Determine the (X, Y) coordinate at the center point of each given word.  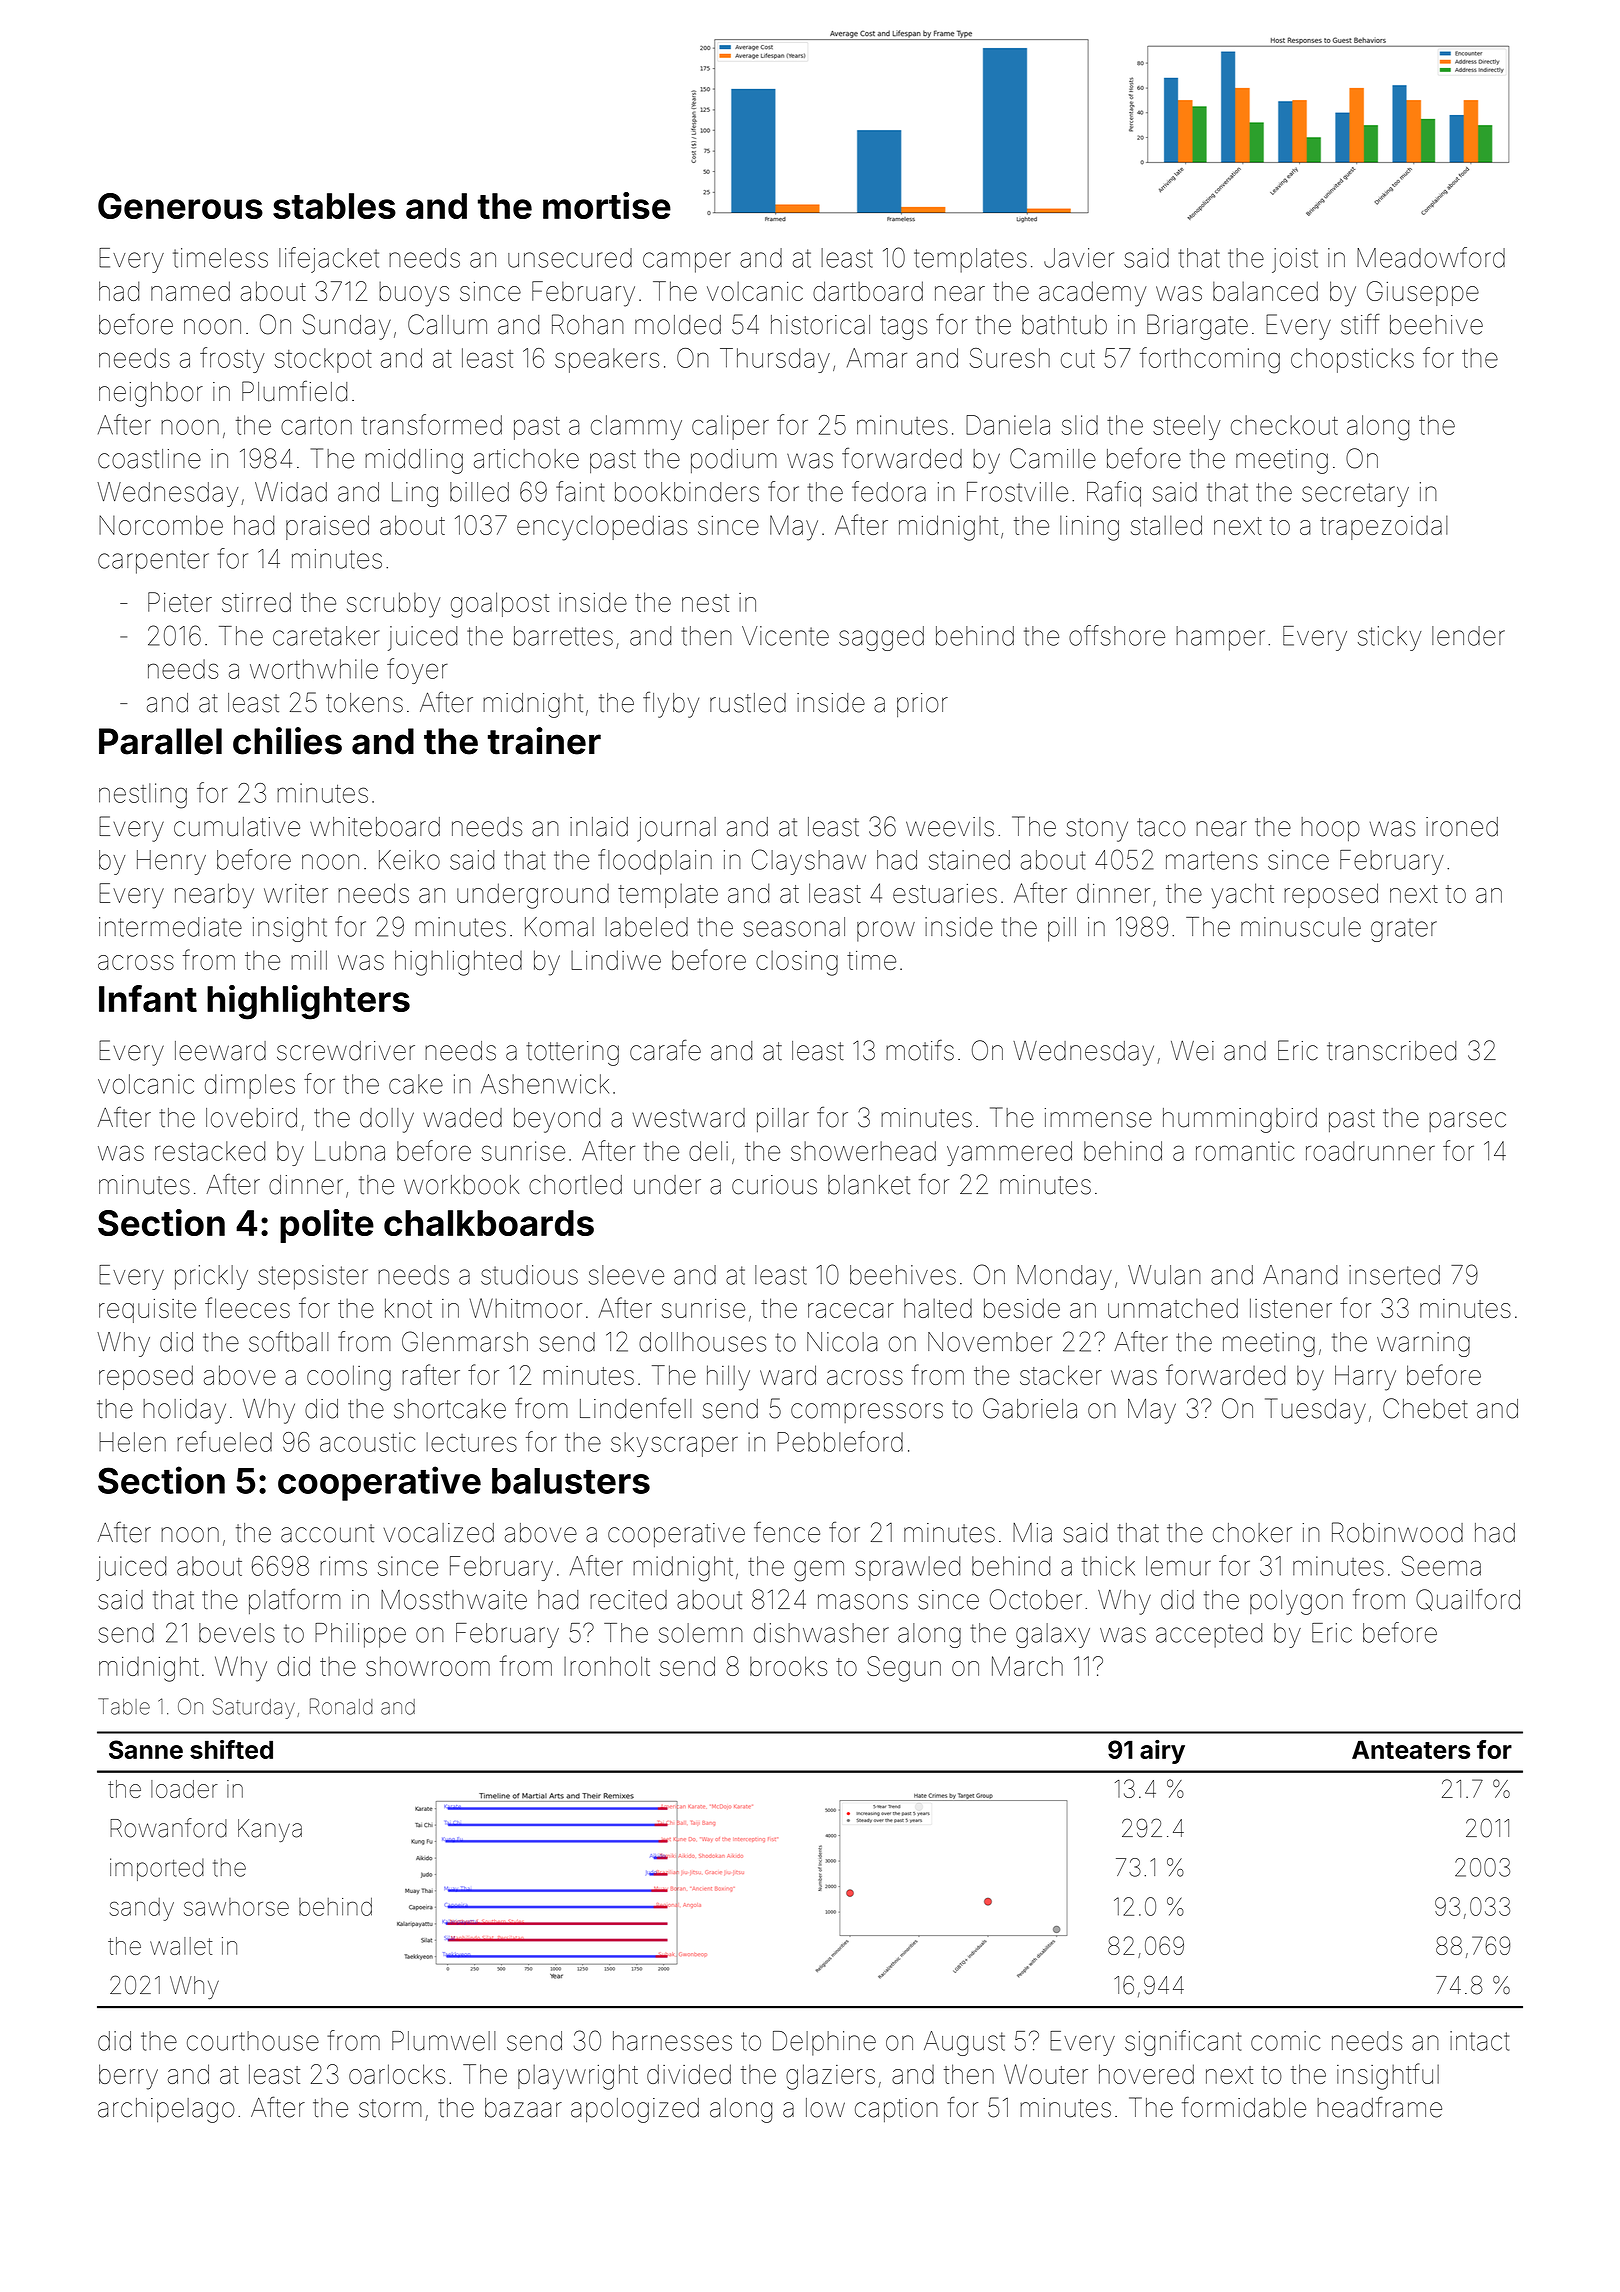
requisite (147, 1311)
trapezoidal (1384, 528)
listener (1291, 1308)
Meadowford (1431, 257)
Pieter (180, 602)
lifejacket (329, 260)
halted (938, 1308)
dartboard (868, 291)
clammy (636, 427)
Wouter (1046, 2074)
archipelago (166, 2110)
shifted (231, 1749)
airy (1162, 1752)
